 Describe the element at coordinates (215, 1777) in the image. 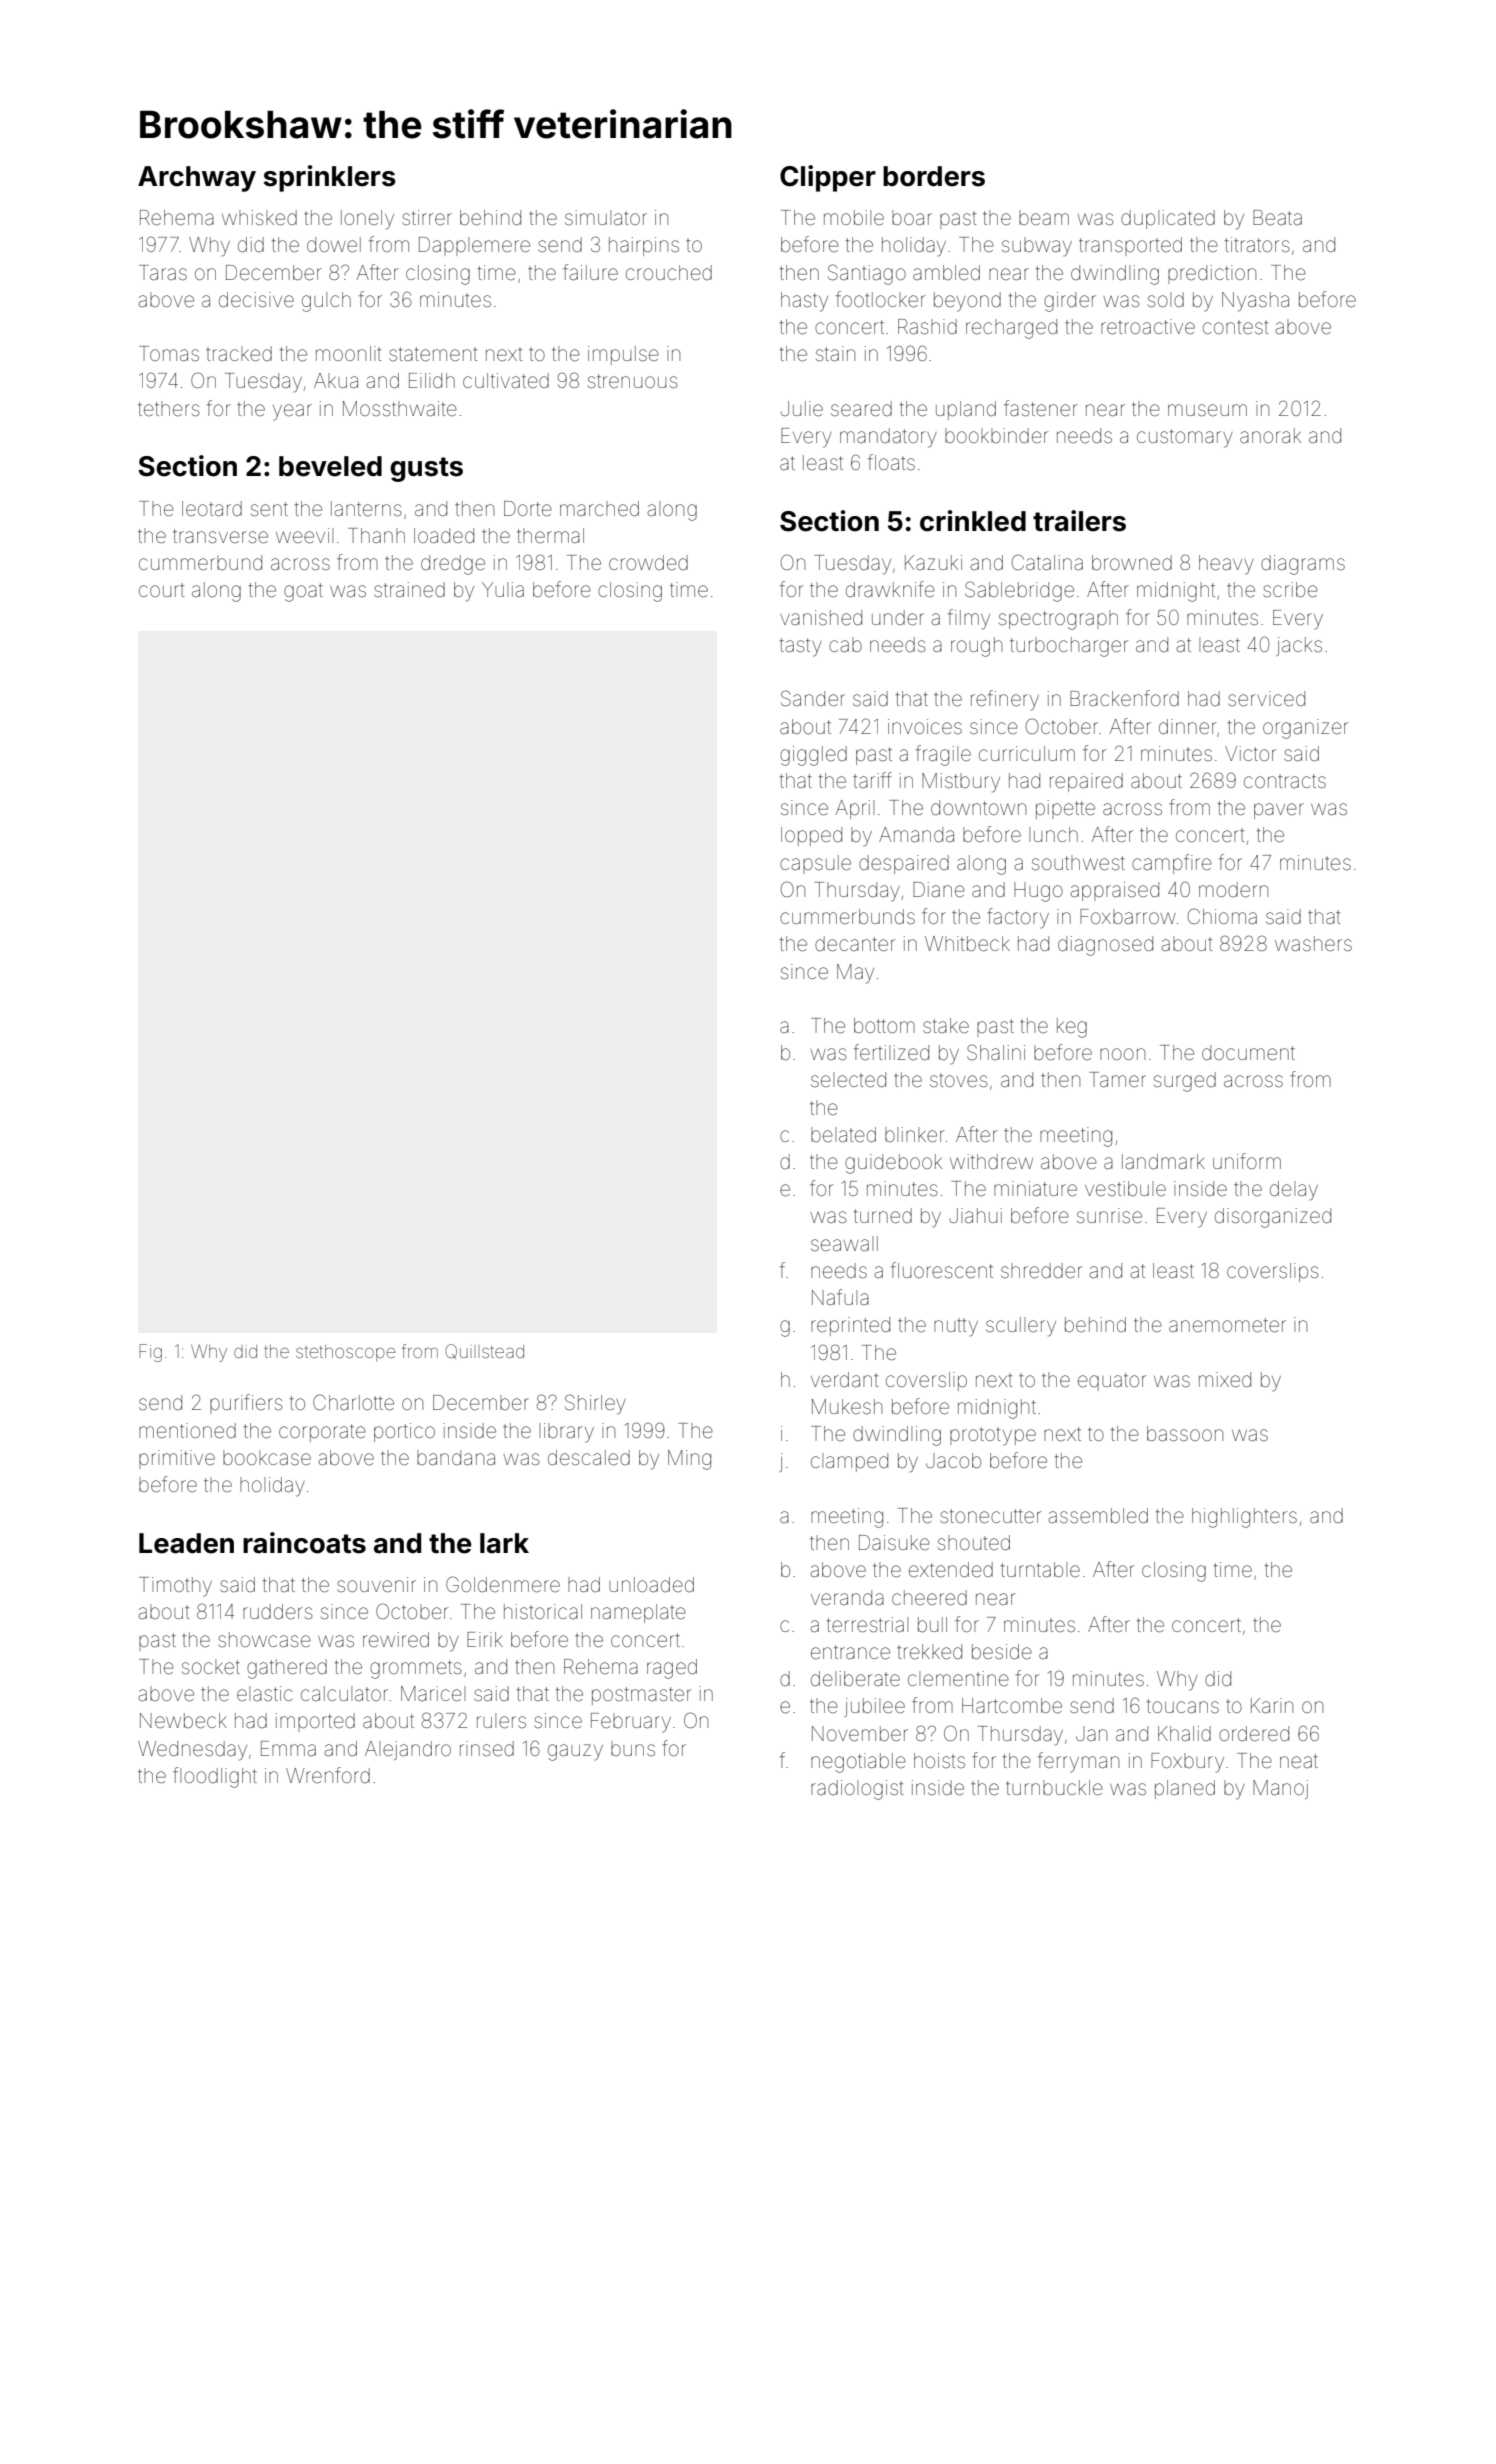

I see `floodlight` at that location.
